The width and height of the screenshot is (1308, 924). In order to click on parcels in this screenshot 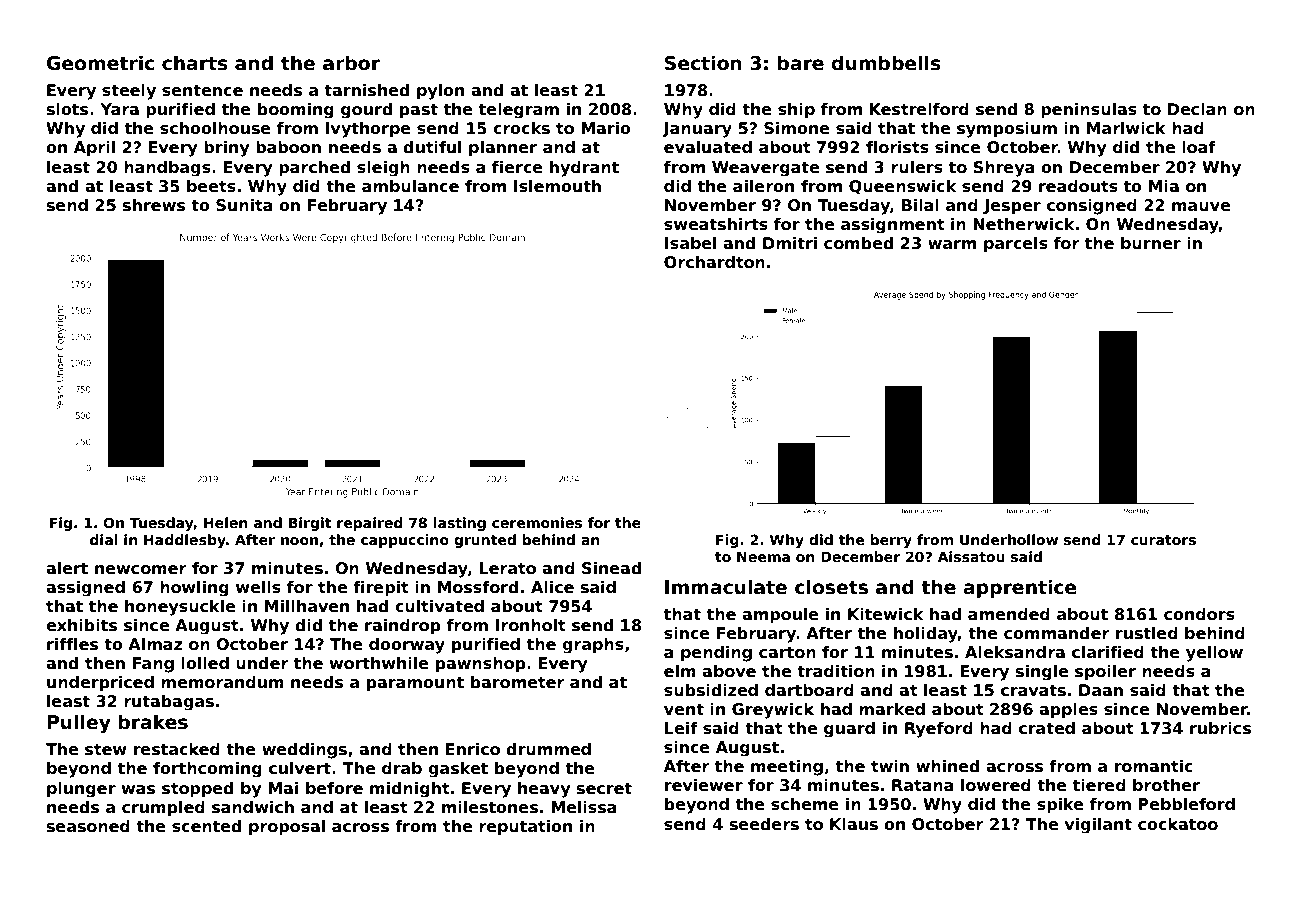, I will do `click(1016, 245)`.
